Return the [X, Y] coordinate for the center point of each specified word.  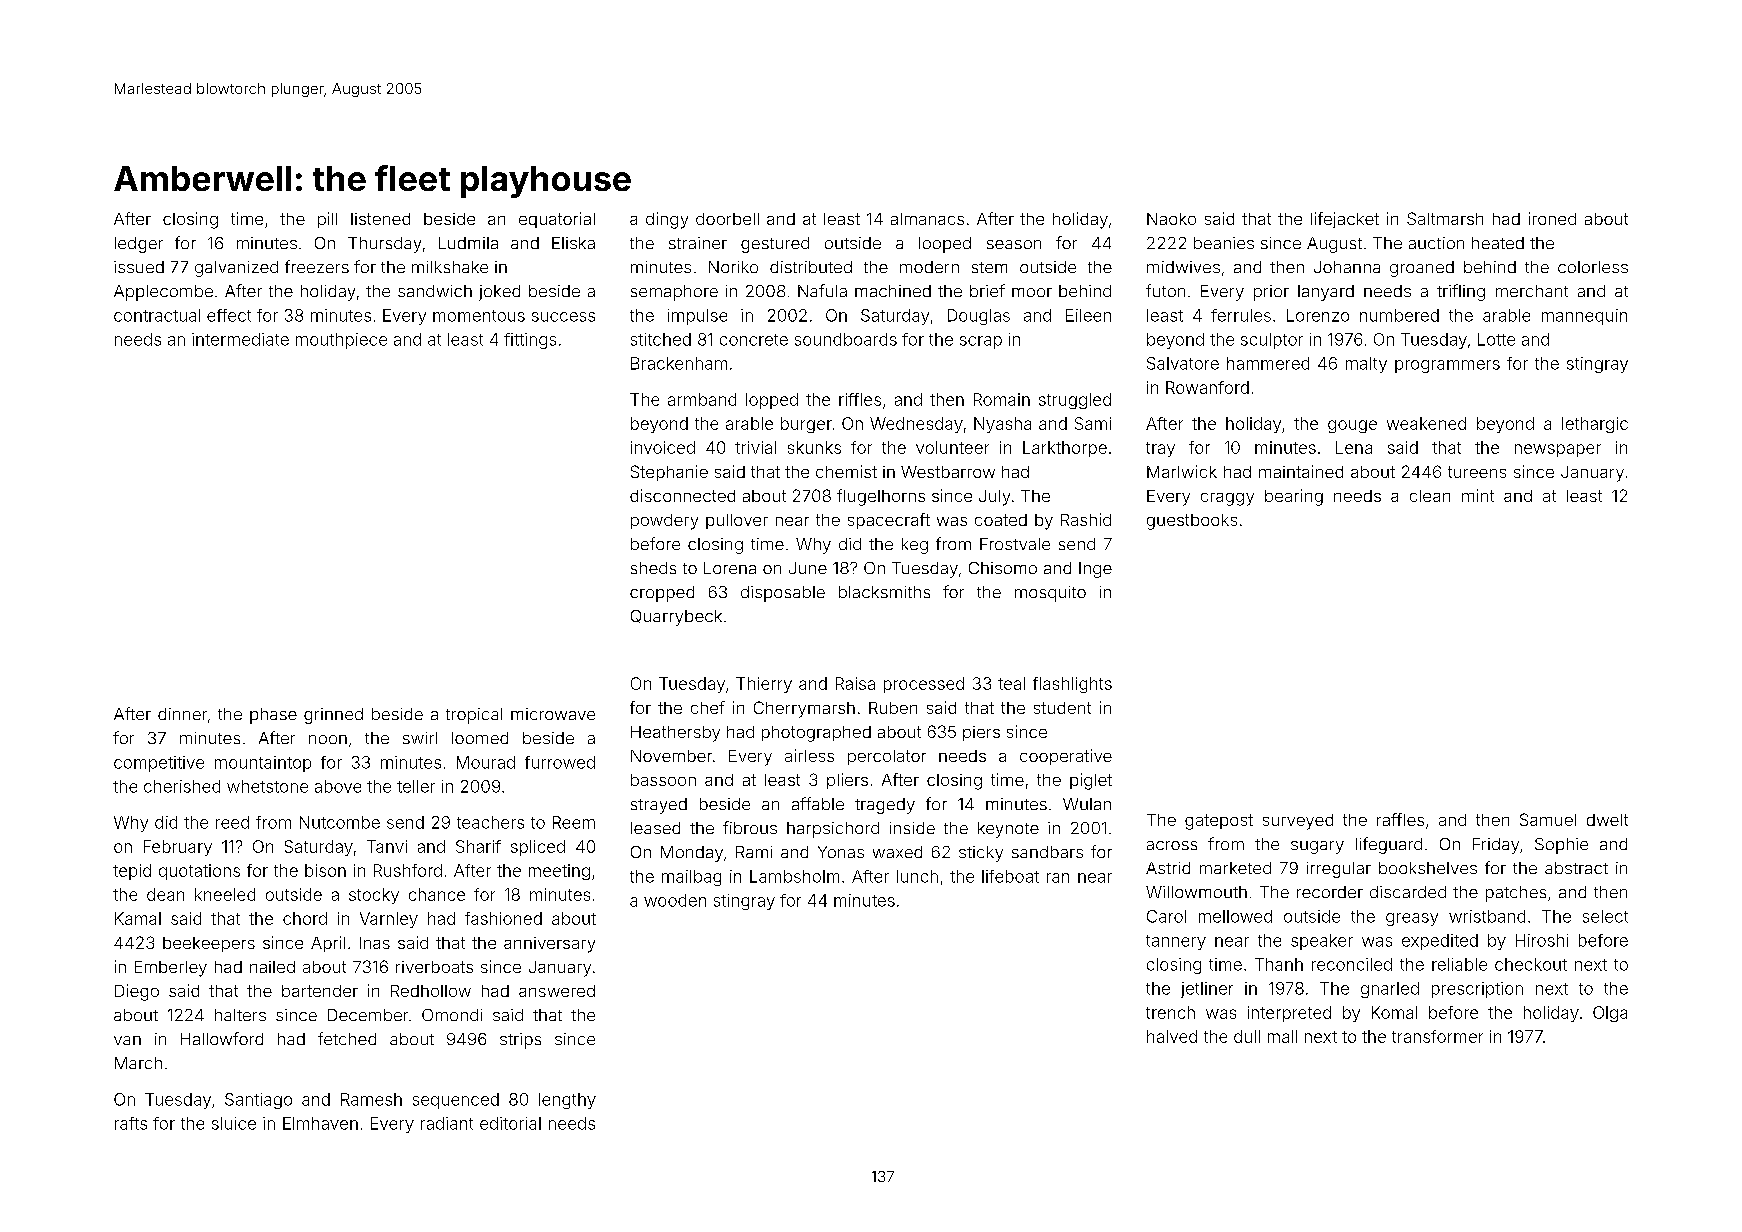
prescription [1477, 990]
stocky [374, 896]
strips [520, 1041]
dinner [182, 714]
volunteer [952, 447]
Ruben [893, 708]
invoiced [663, 447]
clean [1430, 496]
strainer [698, 243]
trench [1170, 1012]
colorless [1593, 267]
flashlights [1072, 685]
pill [327, 220]
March [138, 1063]
